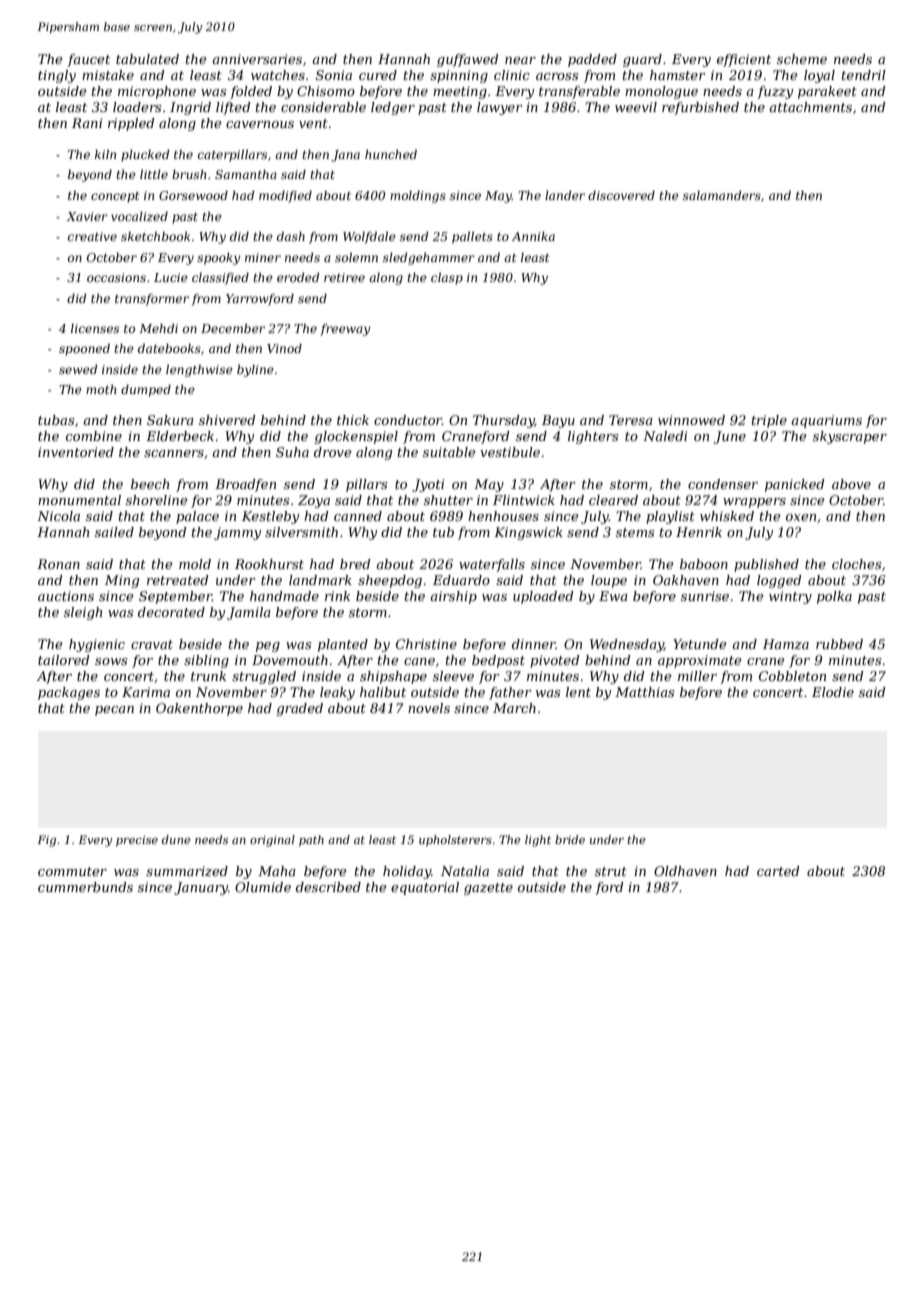 The height and width of the screenshot is (1308, 924). I want to click on attachments, so click(810, 107).
